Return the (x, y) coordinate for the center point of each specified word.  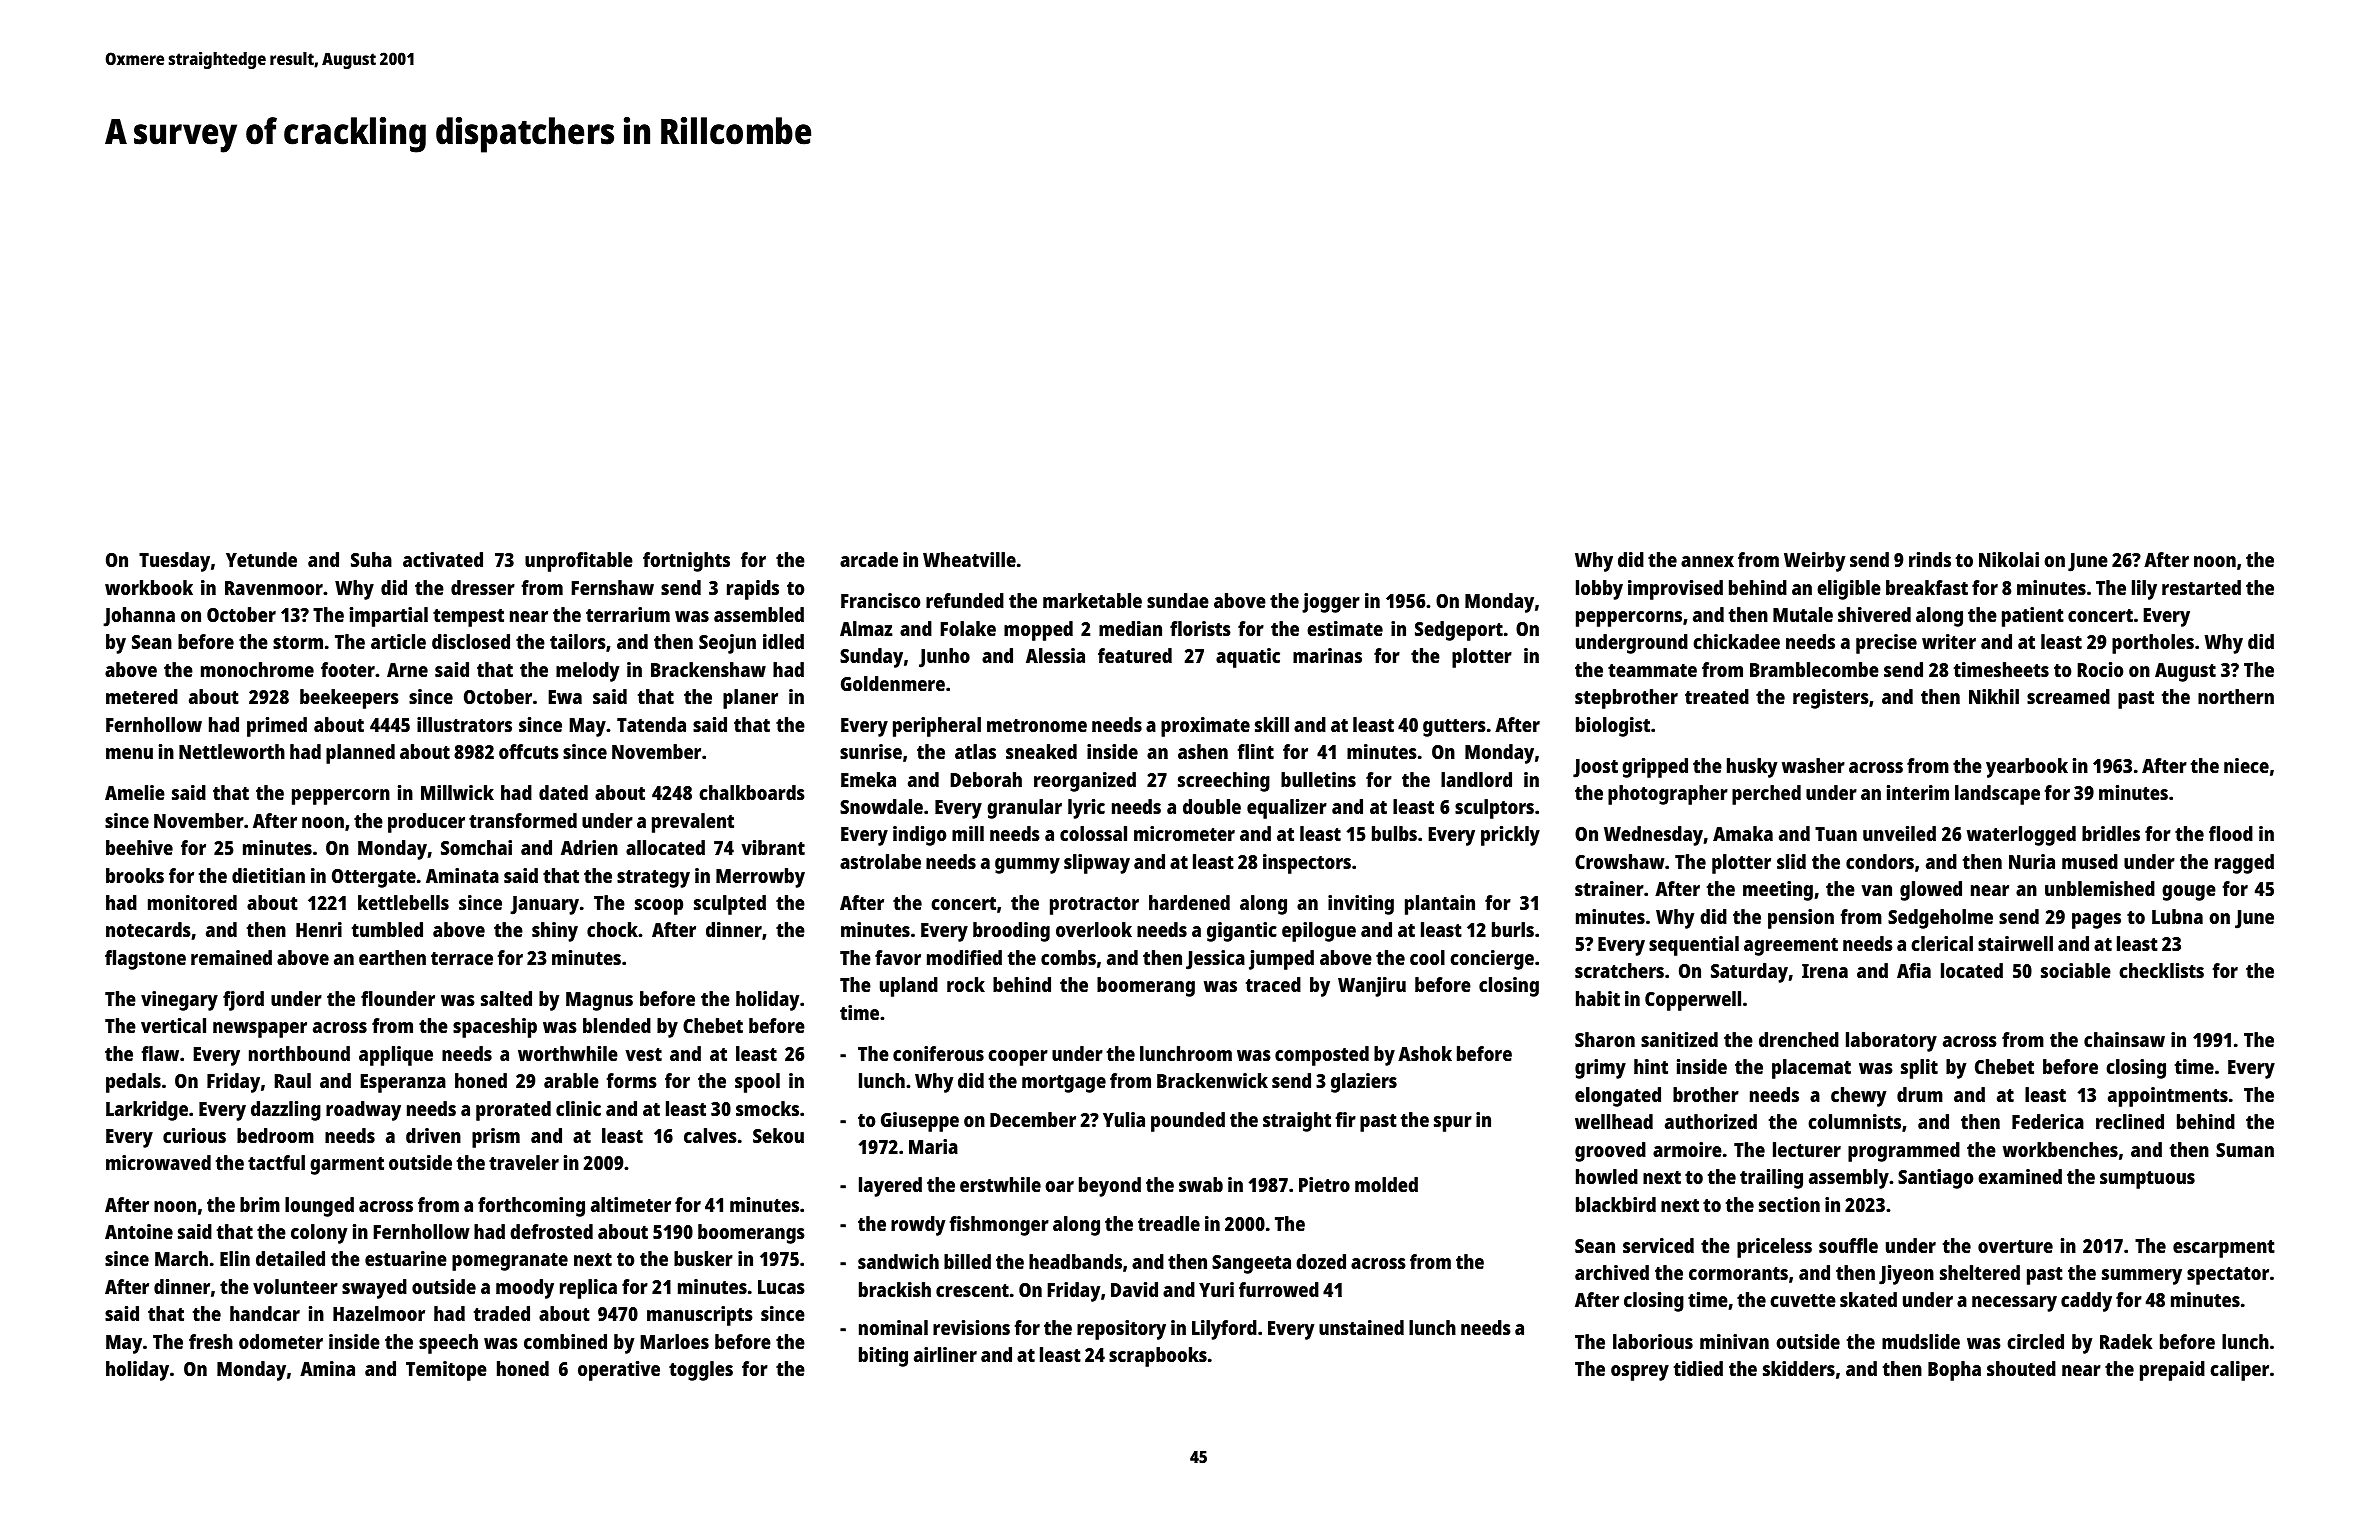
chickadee (1736, 641)
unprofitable (579, 562)
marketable (1092, 600)
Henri (319, 929)
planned (360, 754)
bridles (2111, 833)
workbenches (2060, 1149)
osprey (1640, 1373)
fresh (211, 1341)
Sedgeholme (1940, 919)
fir (1346, 1119)
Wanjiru (1372, 987)
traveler (524, 1162)
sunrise (871, 751)
